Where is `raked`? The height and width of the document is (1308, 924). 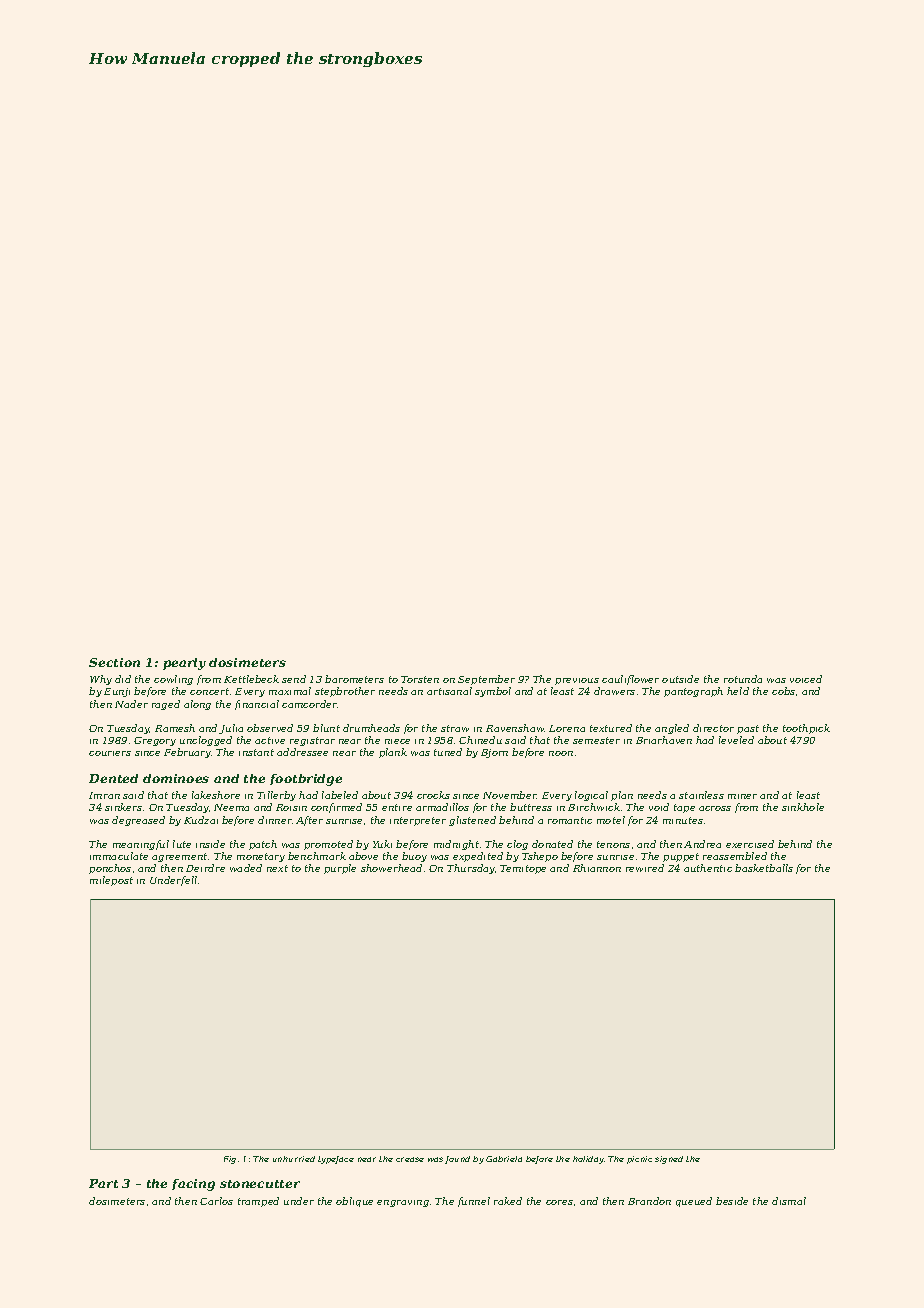
raked is located at coordinates (508, 1201).
